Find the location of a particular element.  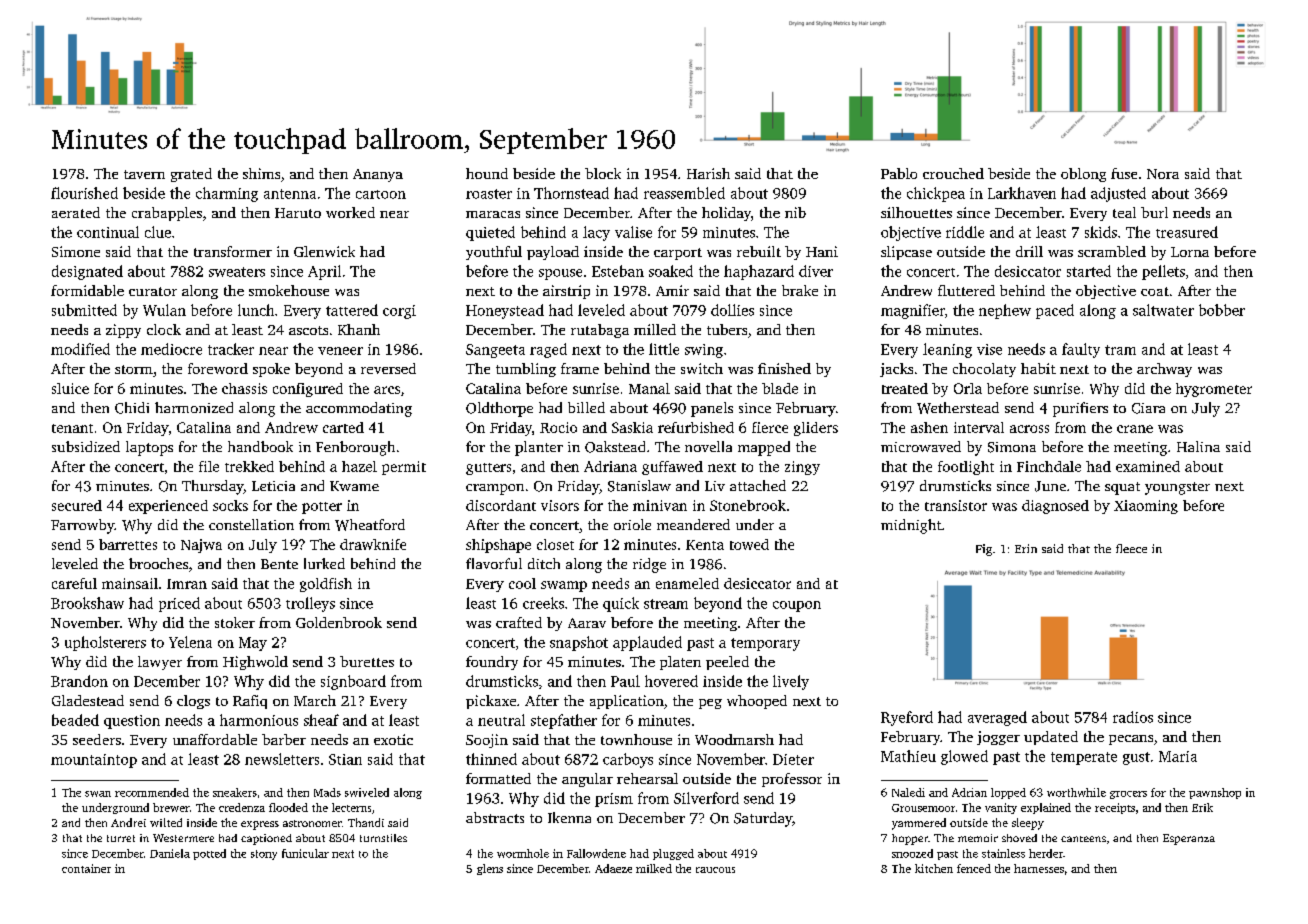

billed is located at coordinates (586, 407).
